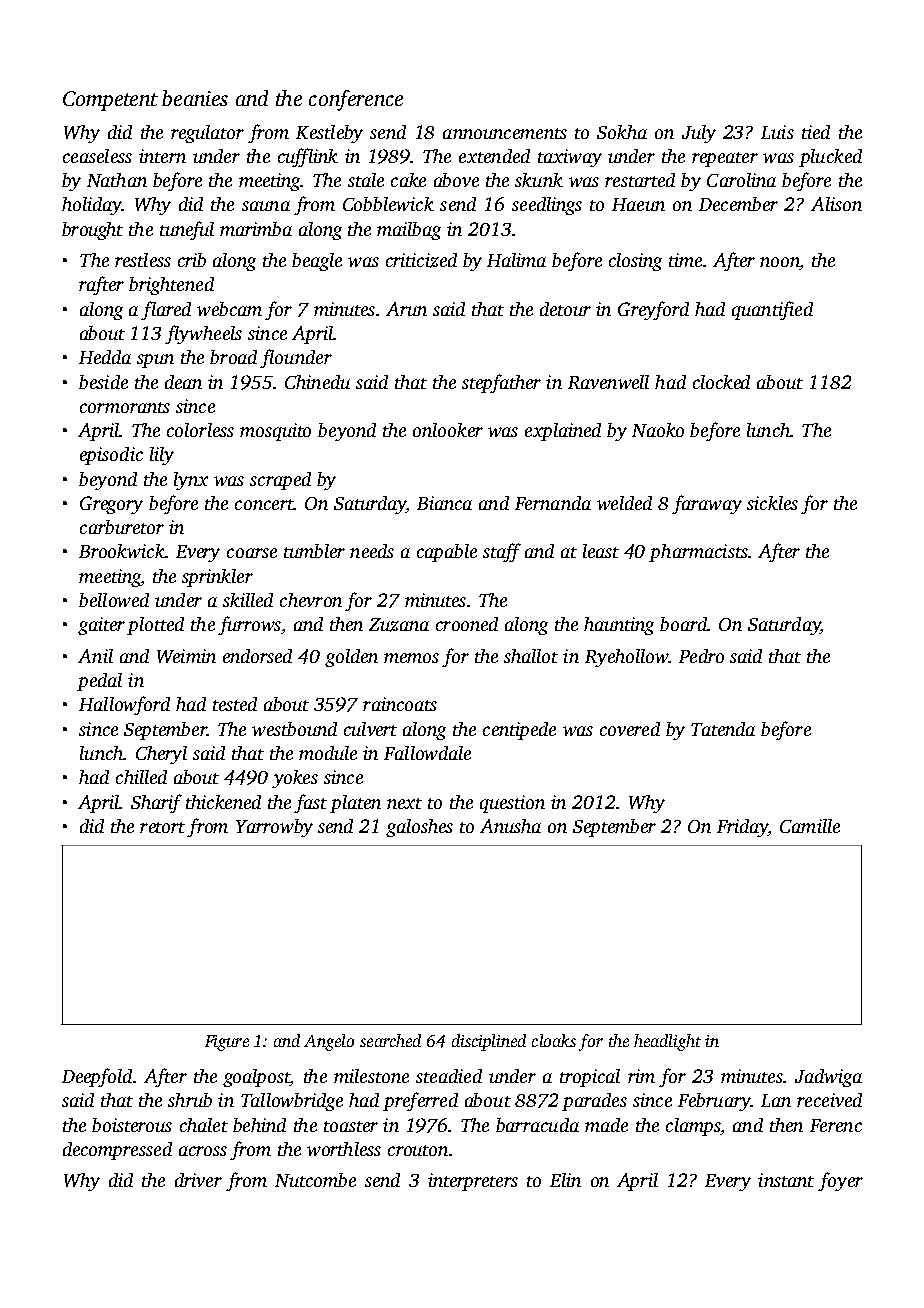  I want to click on bellowed, so click(114, 600).
